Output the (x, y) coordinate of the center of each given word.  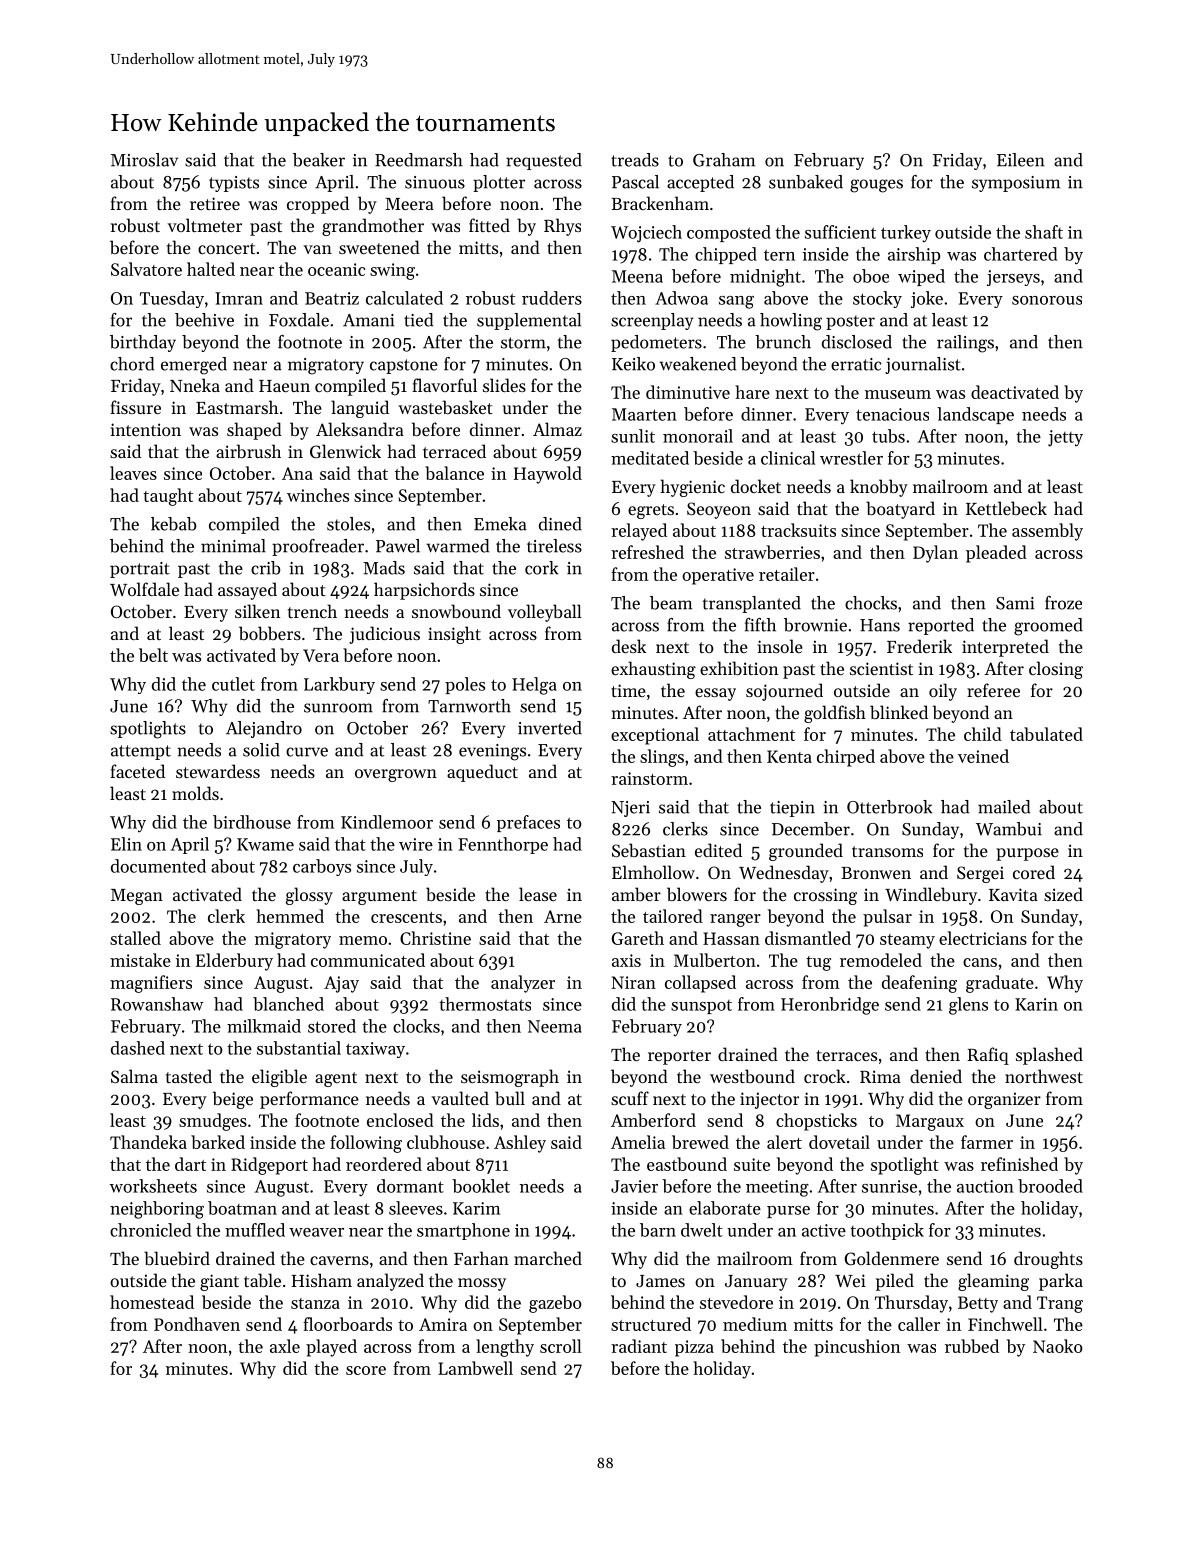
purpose (1027, 854)
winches (318, 495)
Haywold (548, 475)
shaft (1044, 232)
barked (218, 1142)
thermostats (485, 1004)
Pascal (635, 182)
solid (261, 750)
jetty (1065, 438)
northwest (1044, 1076)
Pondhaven (197, 1324)
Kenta (789, 756)
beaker (319, 160)
